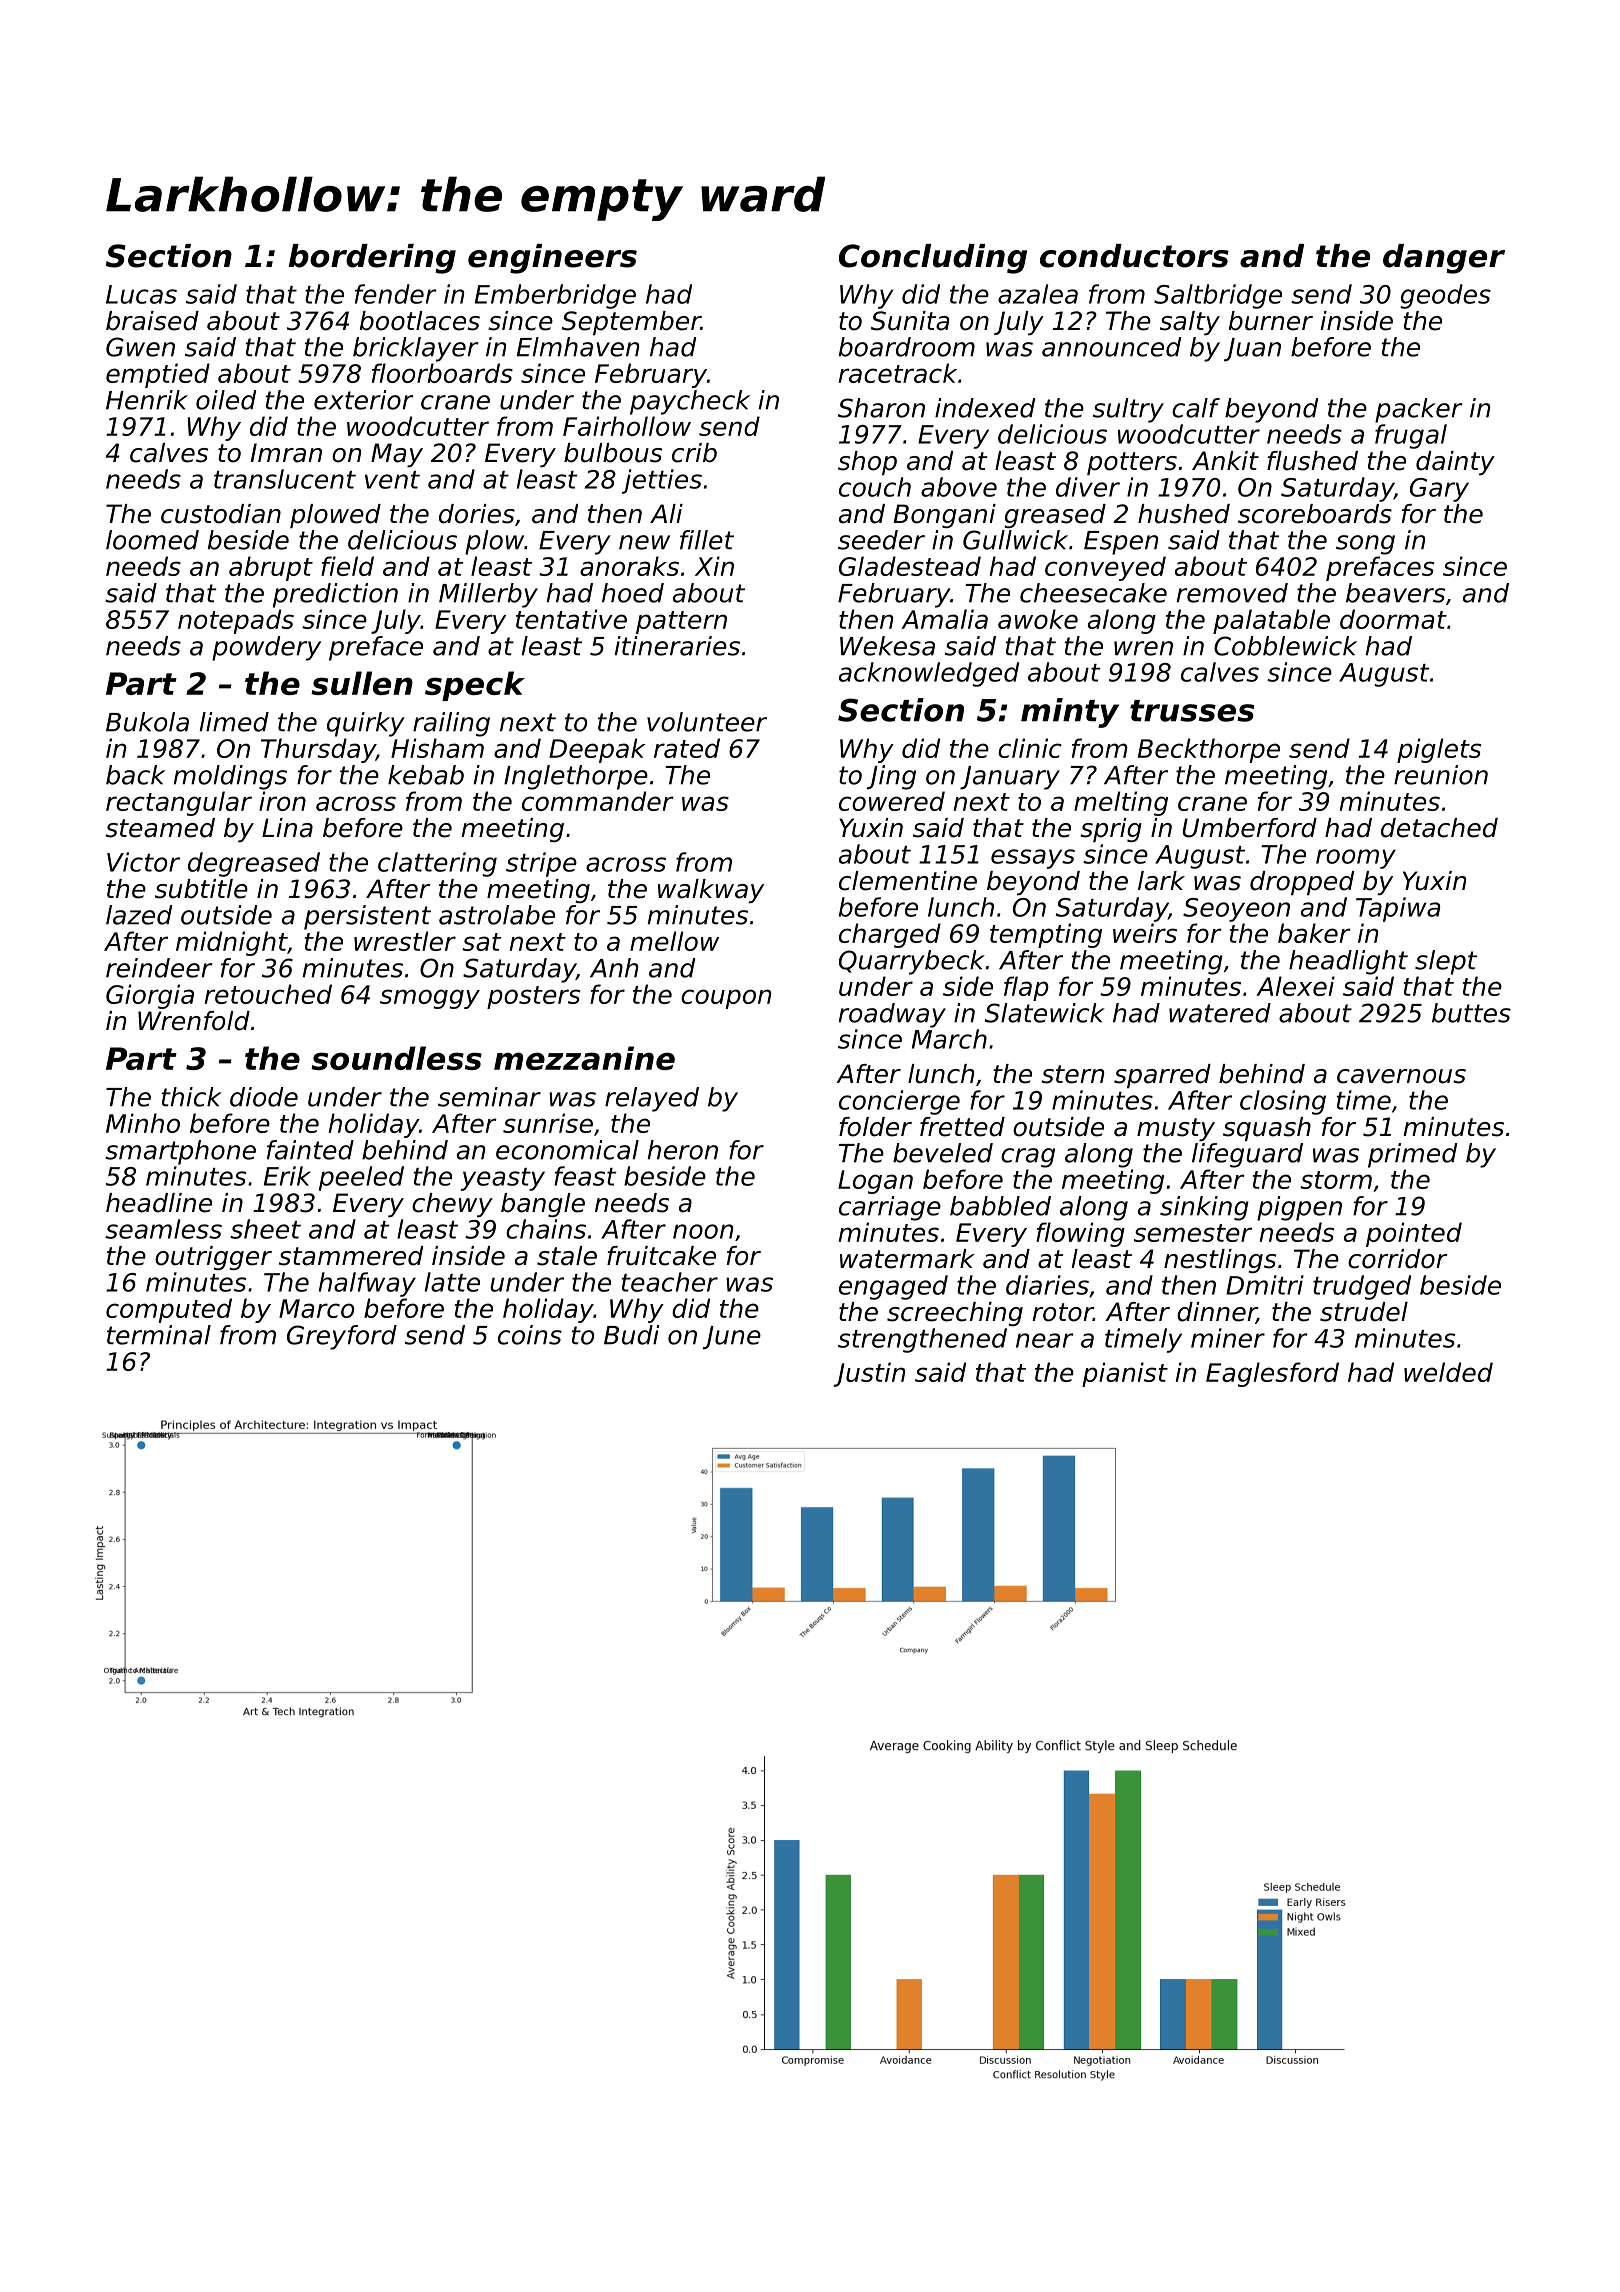 This page has height=2292, width=1620. Describe the element at coordinates (933, 259) in the page. I see `Concluding` at that location.
